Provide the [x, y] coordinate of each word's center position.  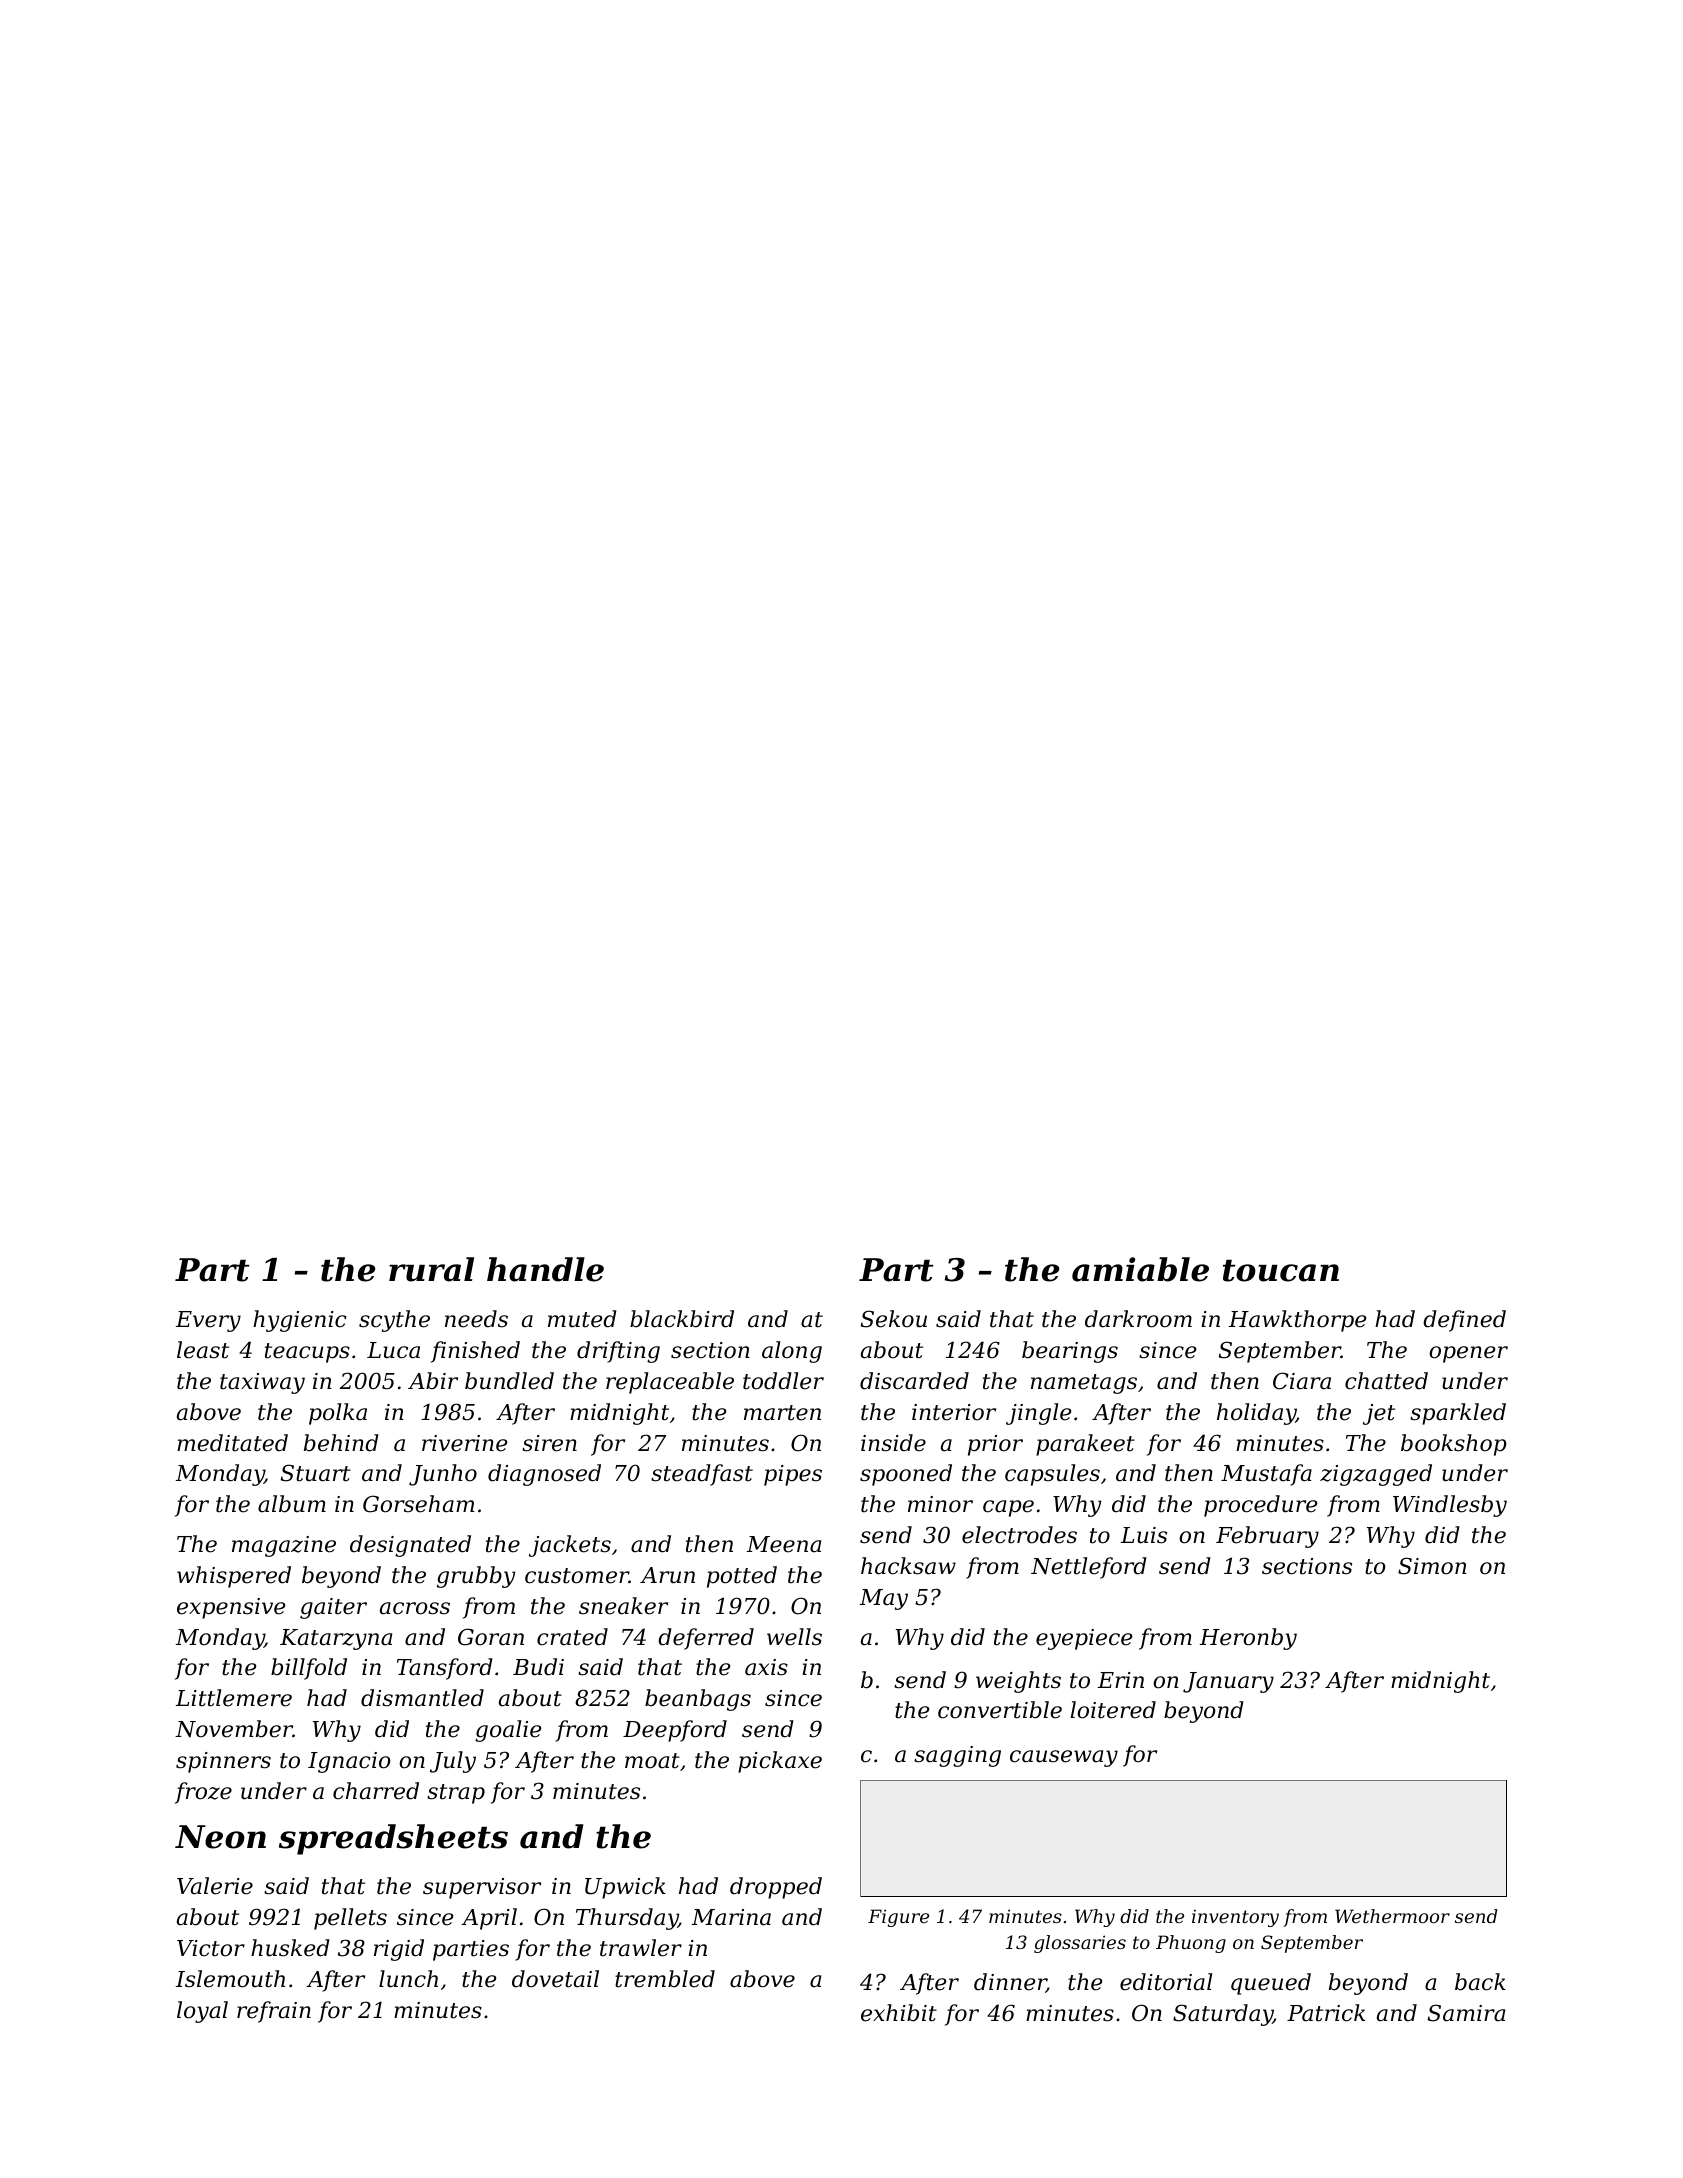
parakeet [1085, 1445]
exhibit [899, 2013]
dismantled [422, 1698]
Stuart [316, 1473]
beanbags [698, 1700]
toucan [1281, 1271]
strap [456, 1794]
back [1480, 1982]
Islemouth [230, 1979]
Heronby [1248, 1639]
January [1228, 1682]
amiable [1140, 1269]
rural [431, 1269]
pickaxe [780, 1762]
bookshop [1454, 1445]
